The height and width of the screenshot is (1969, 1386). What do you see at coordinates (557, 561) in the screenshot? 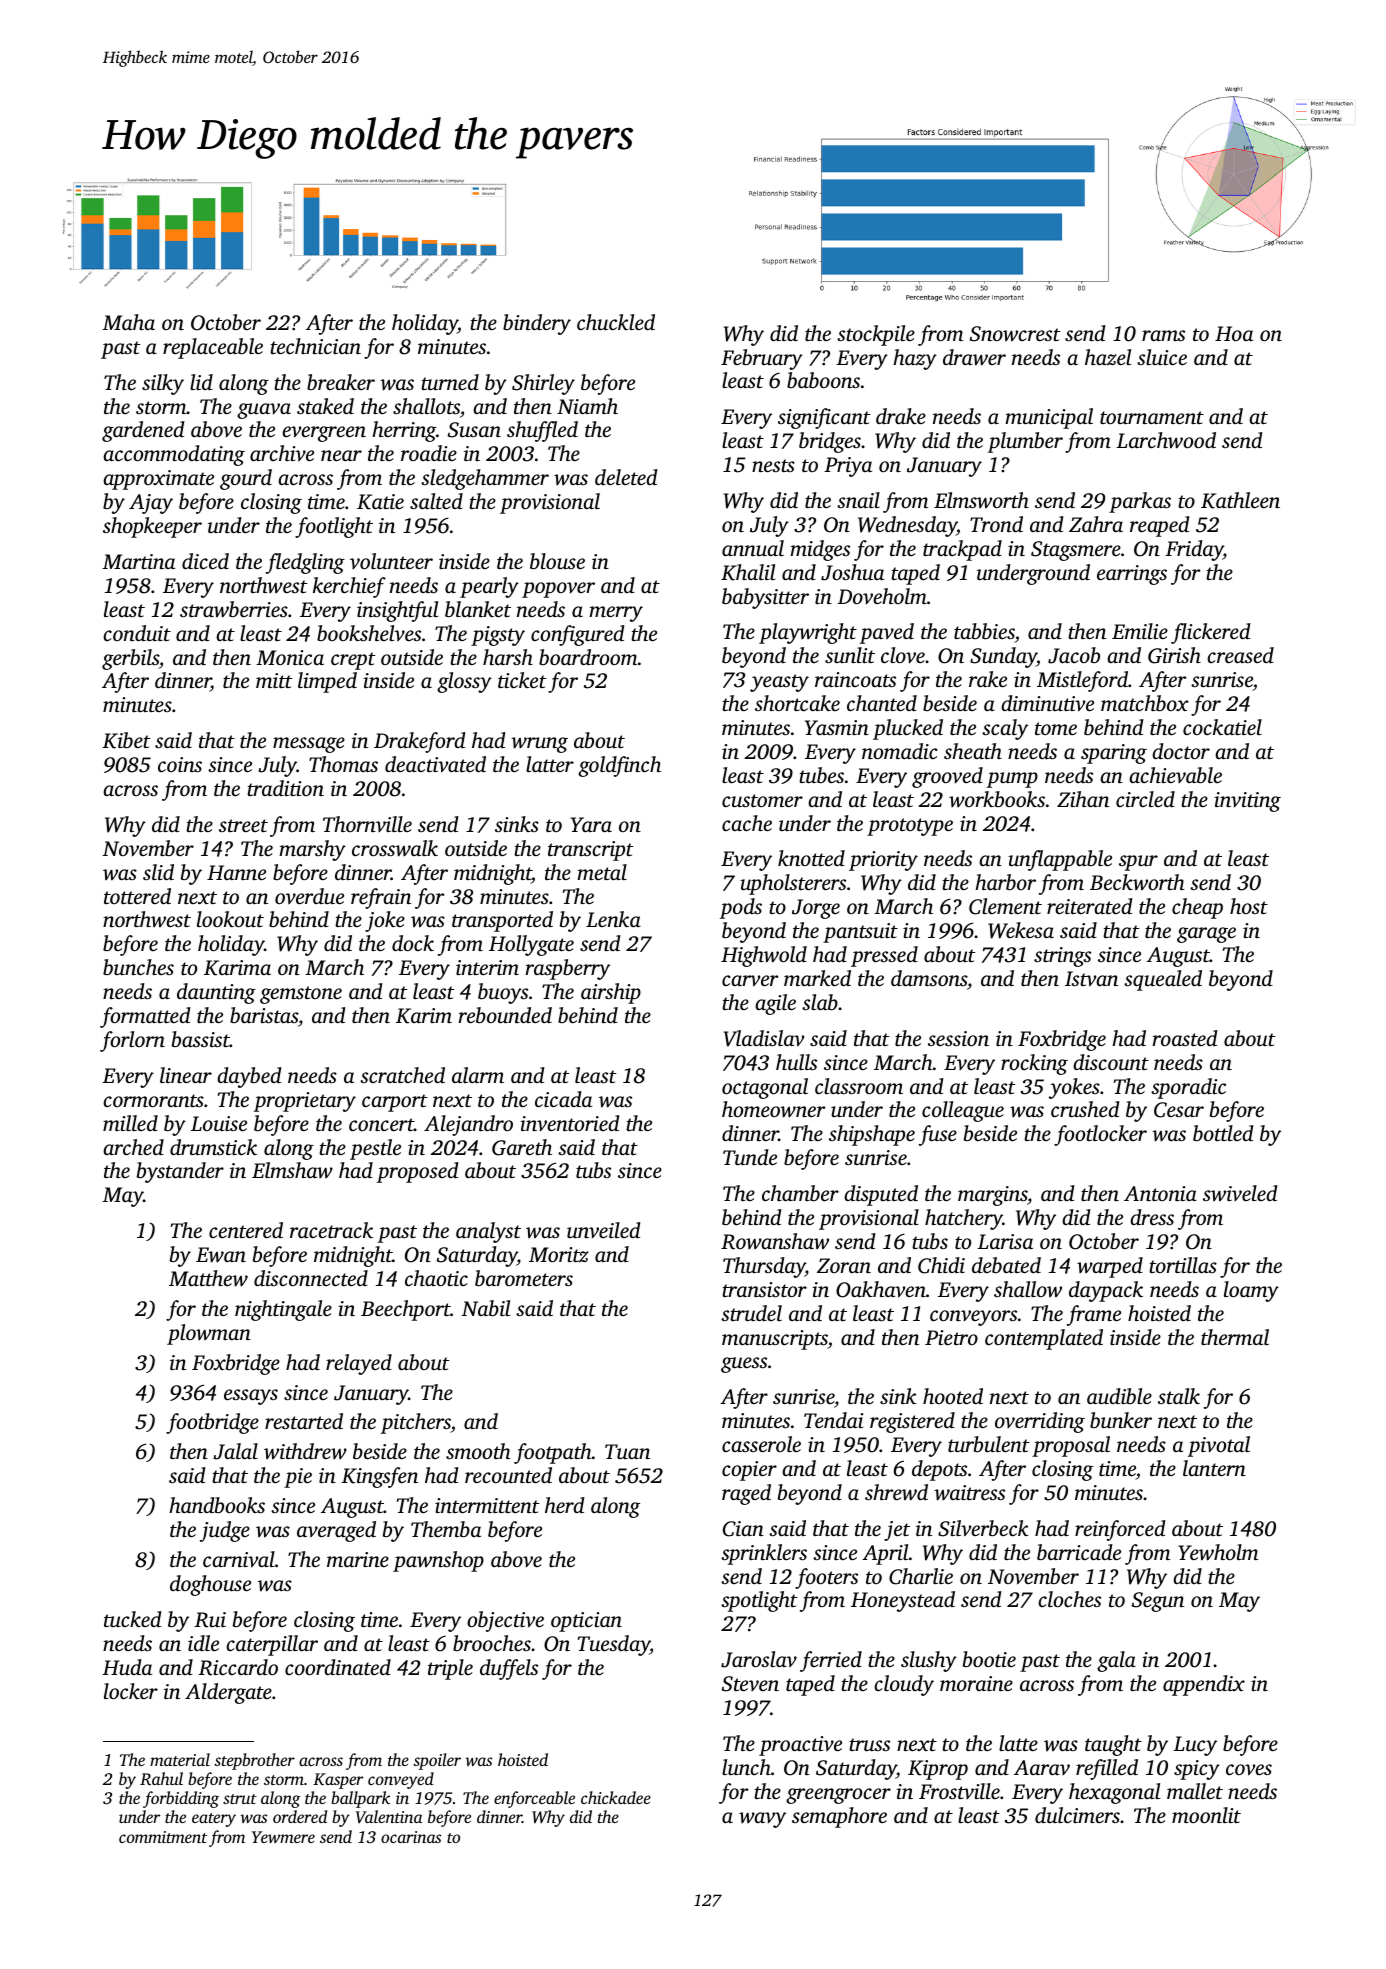
I see `blouse` at bounding box center [557, 561].
